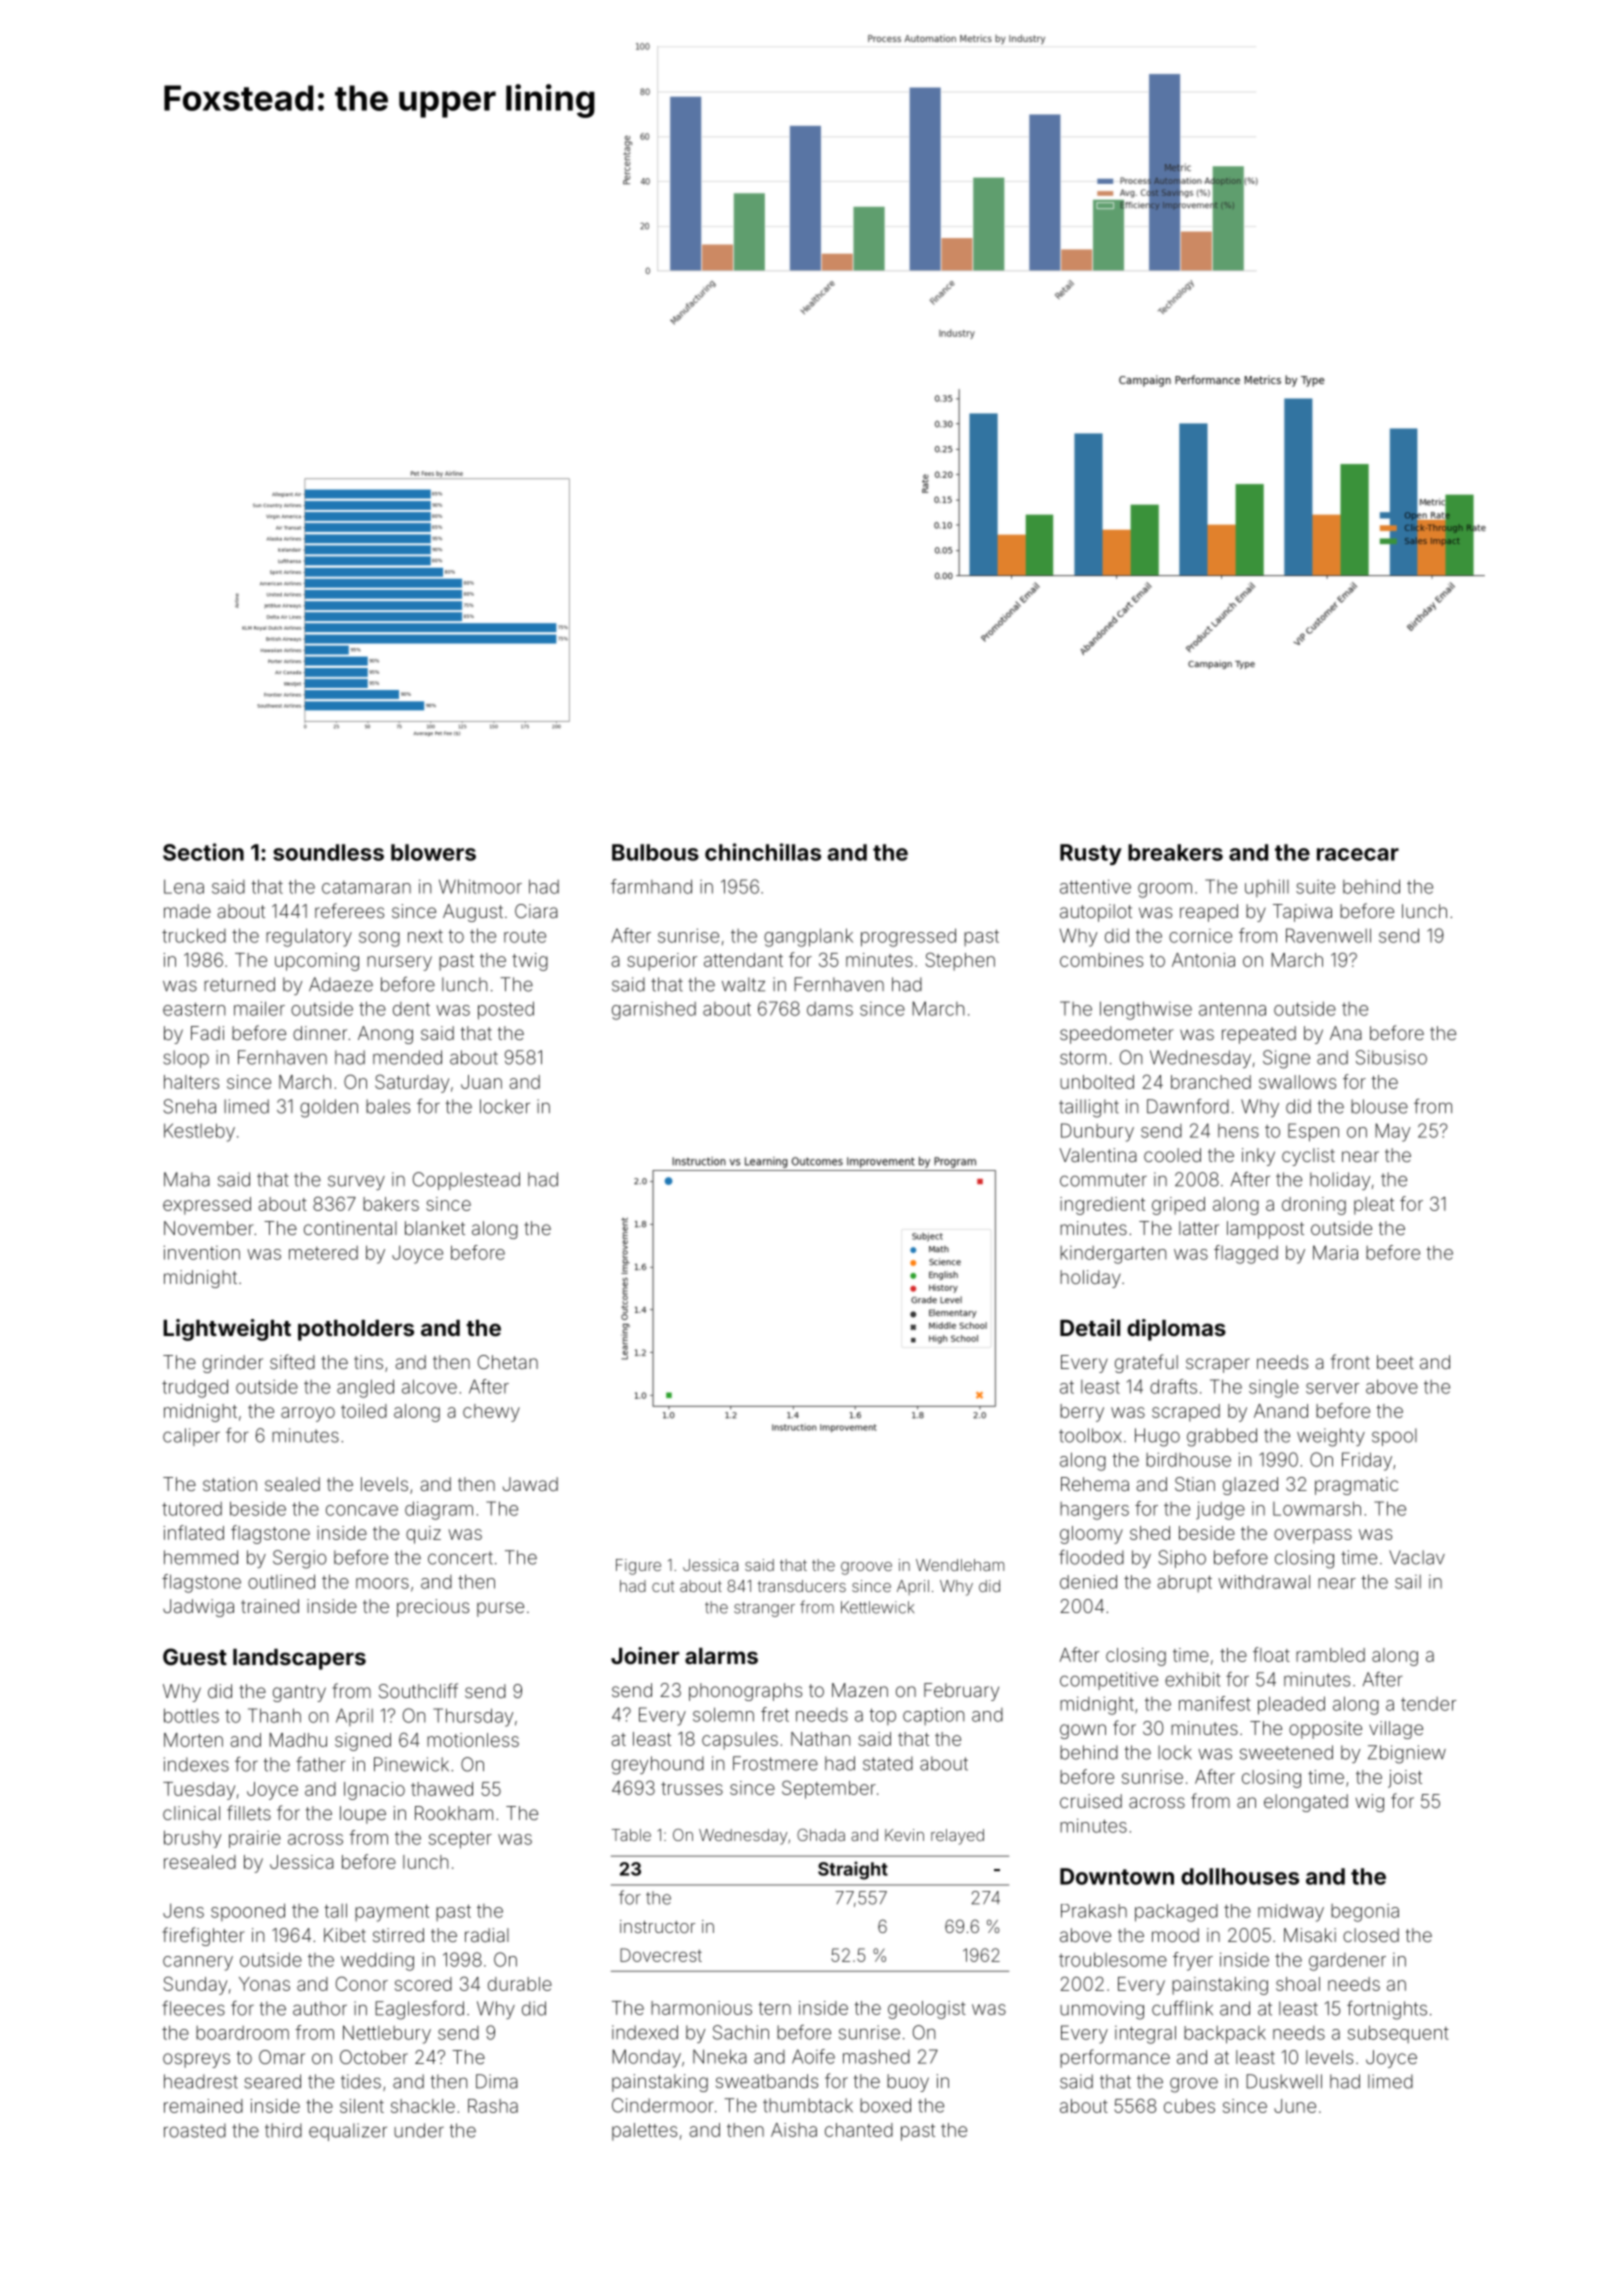 The width and height of the screenshot is (1620, 2292). I want to click on Kestleby, so click(199, 1132).
